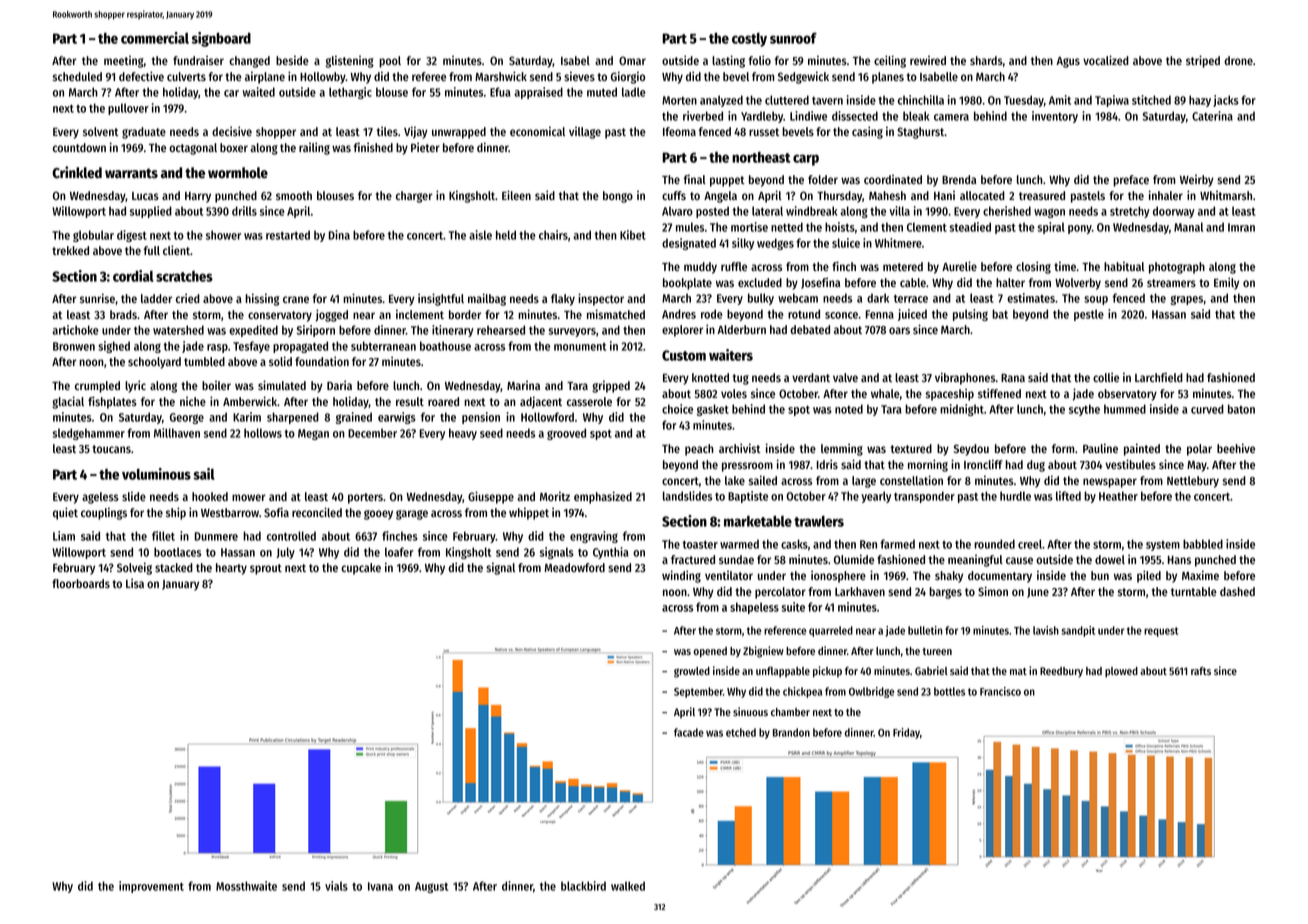  I want to click on walked, so click(628, 886).
